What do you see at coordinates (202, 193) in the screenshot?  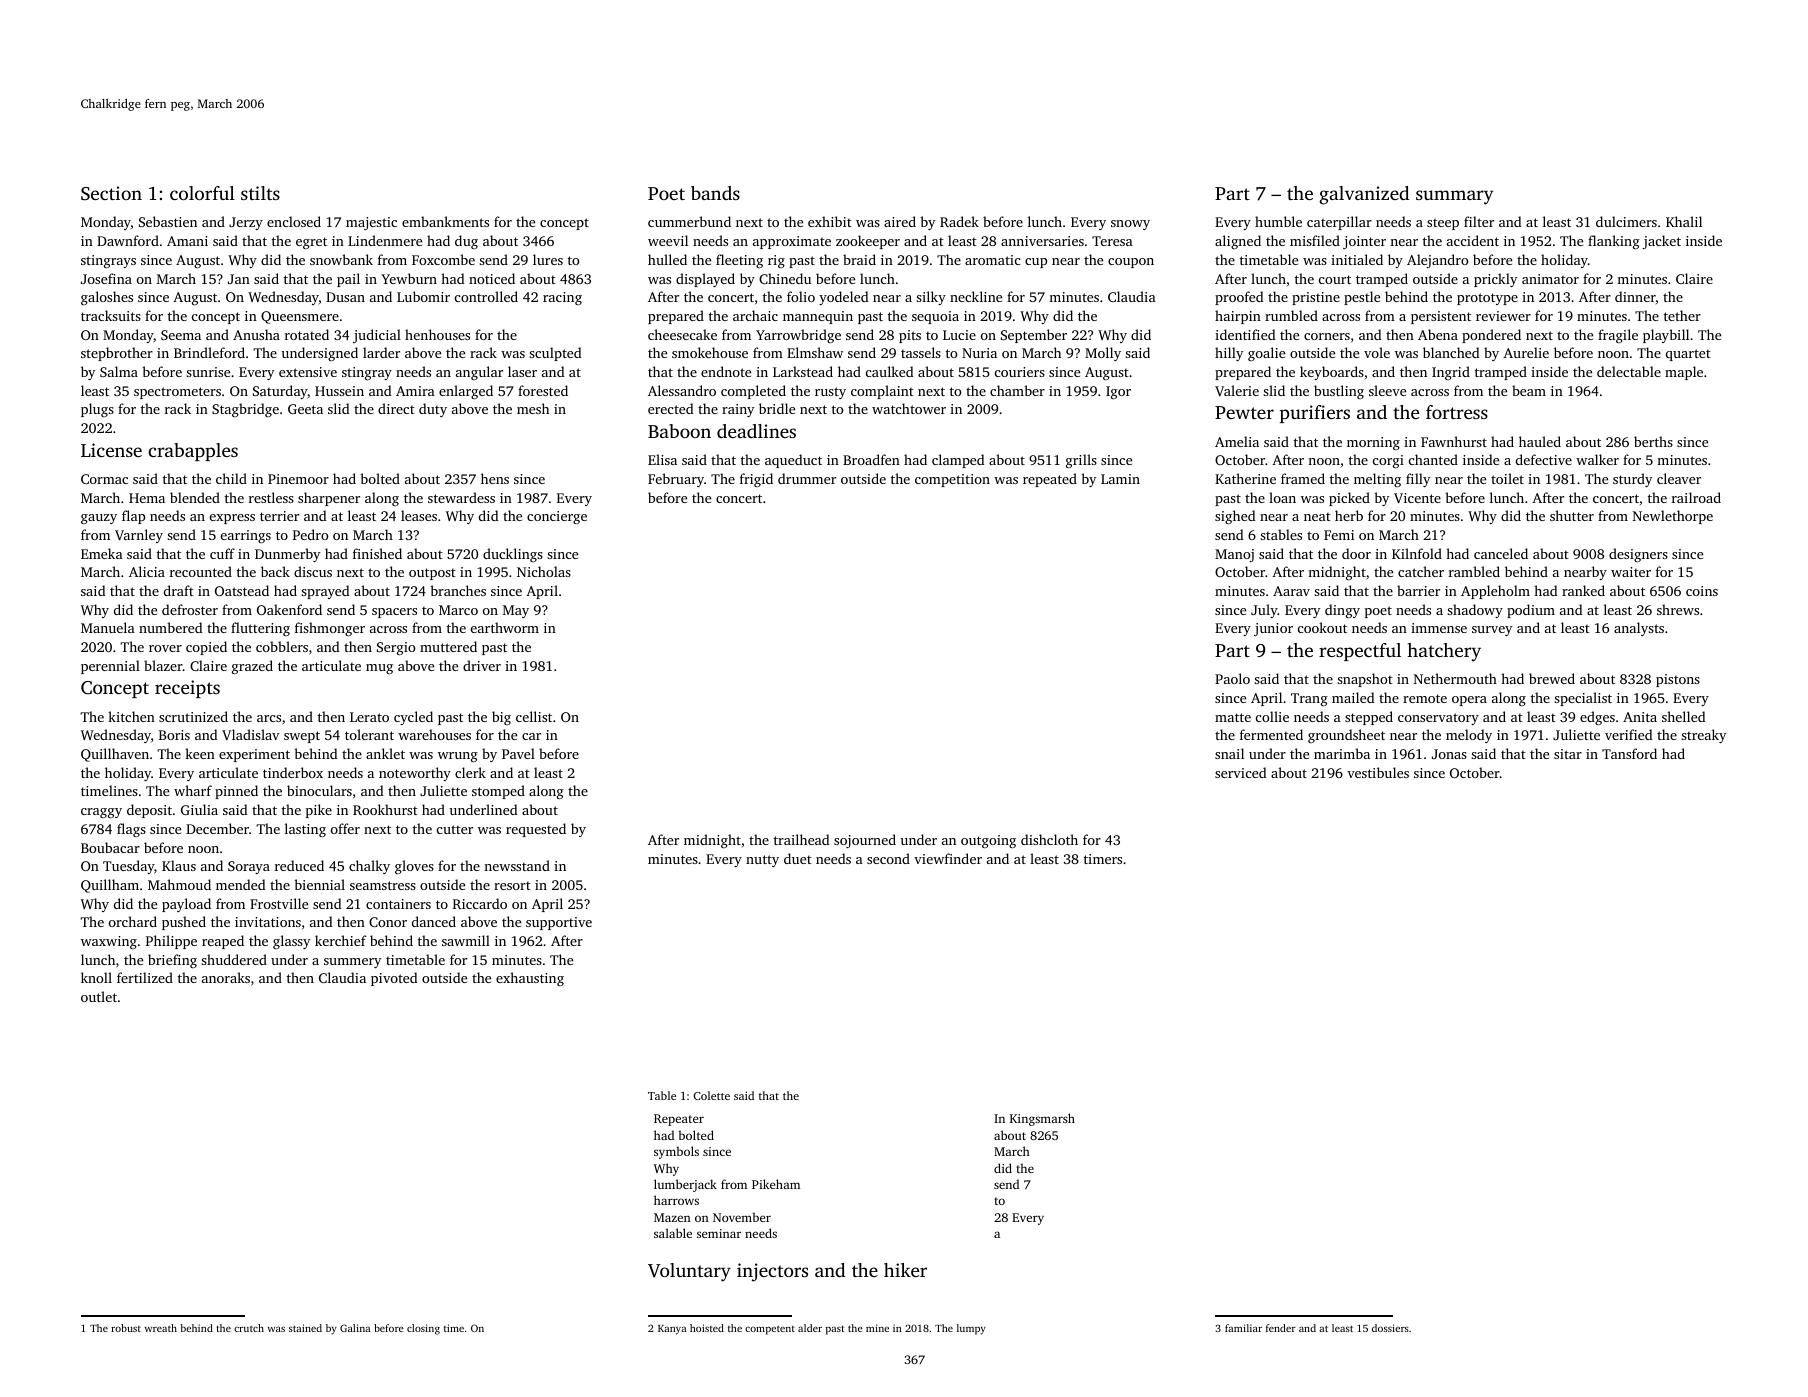 I see `colorful` at bounding box center [202, 193].
